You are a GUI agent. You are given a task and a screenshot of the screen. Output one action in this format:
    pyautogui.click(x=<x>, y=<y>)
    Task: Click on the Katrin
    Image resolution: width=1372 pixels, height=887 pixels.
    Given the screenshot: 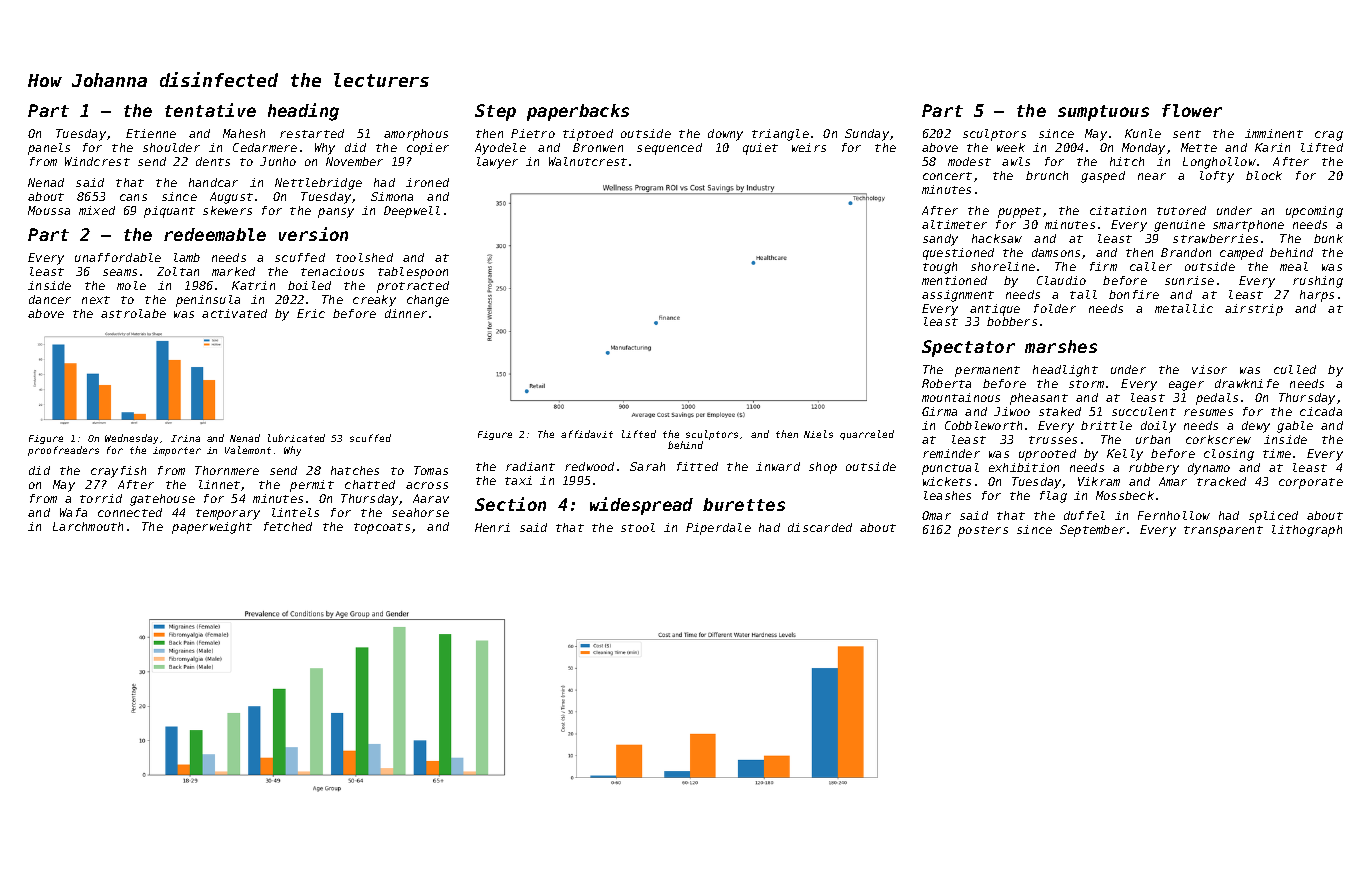 What is the action you would take?
    pyautogui.click(x=253, y=285)
